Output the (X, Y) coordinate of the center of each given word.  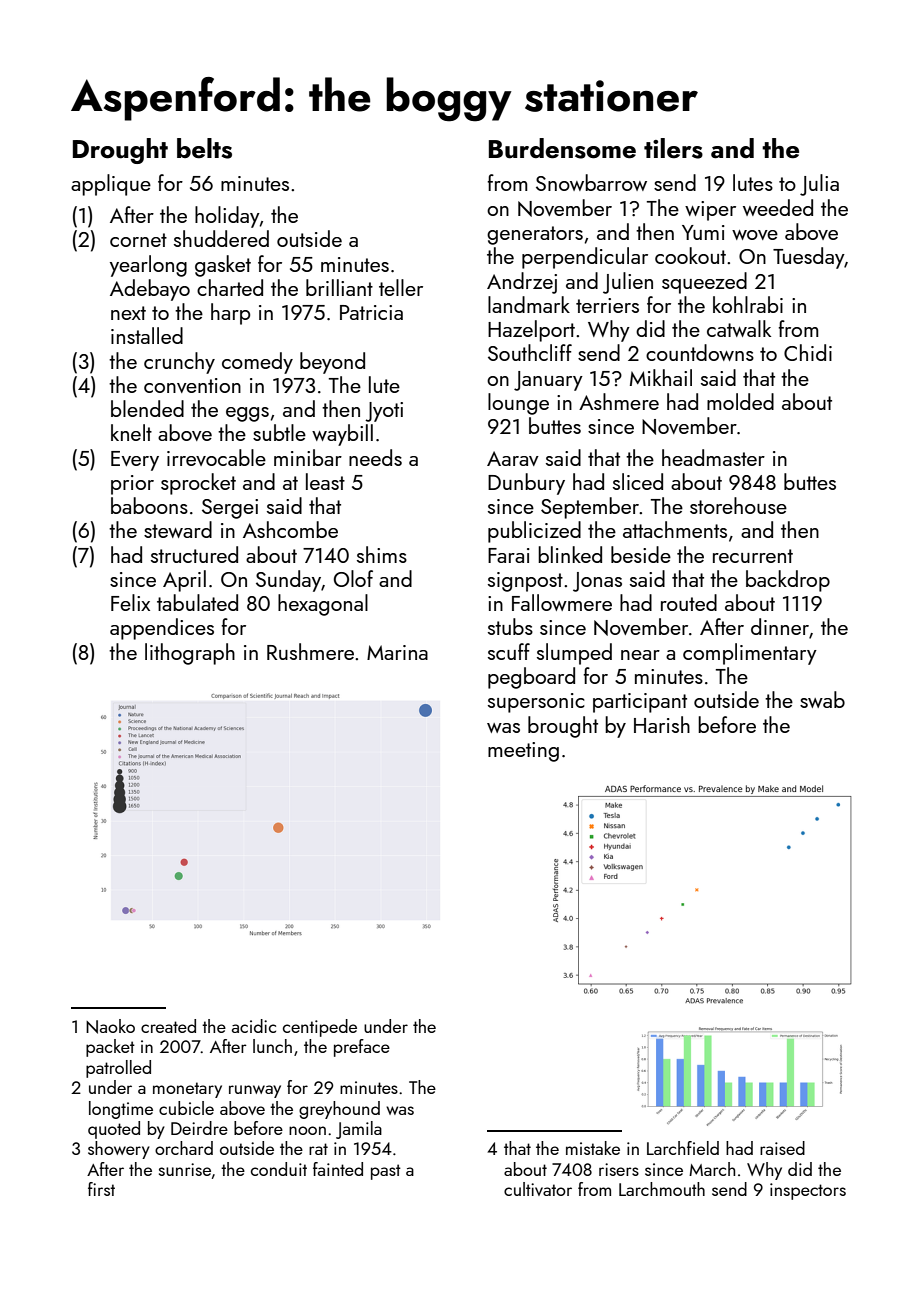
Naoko (110, 1026)
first (101, 1189)
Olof (353, 578)
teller (401, 287)
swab (822, 699)
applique (111, 185)
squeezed (704, 283)
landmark (529, 304)
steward (178, 529)
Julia (819, 185)
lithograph (190, 654)
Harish (662, 724)
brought (563, 727)
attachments (675, 529)
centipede (320, 1028)
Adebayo (150, 290)
